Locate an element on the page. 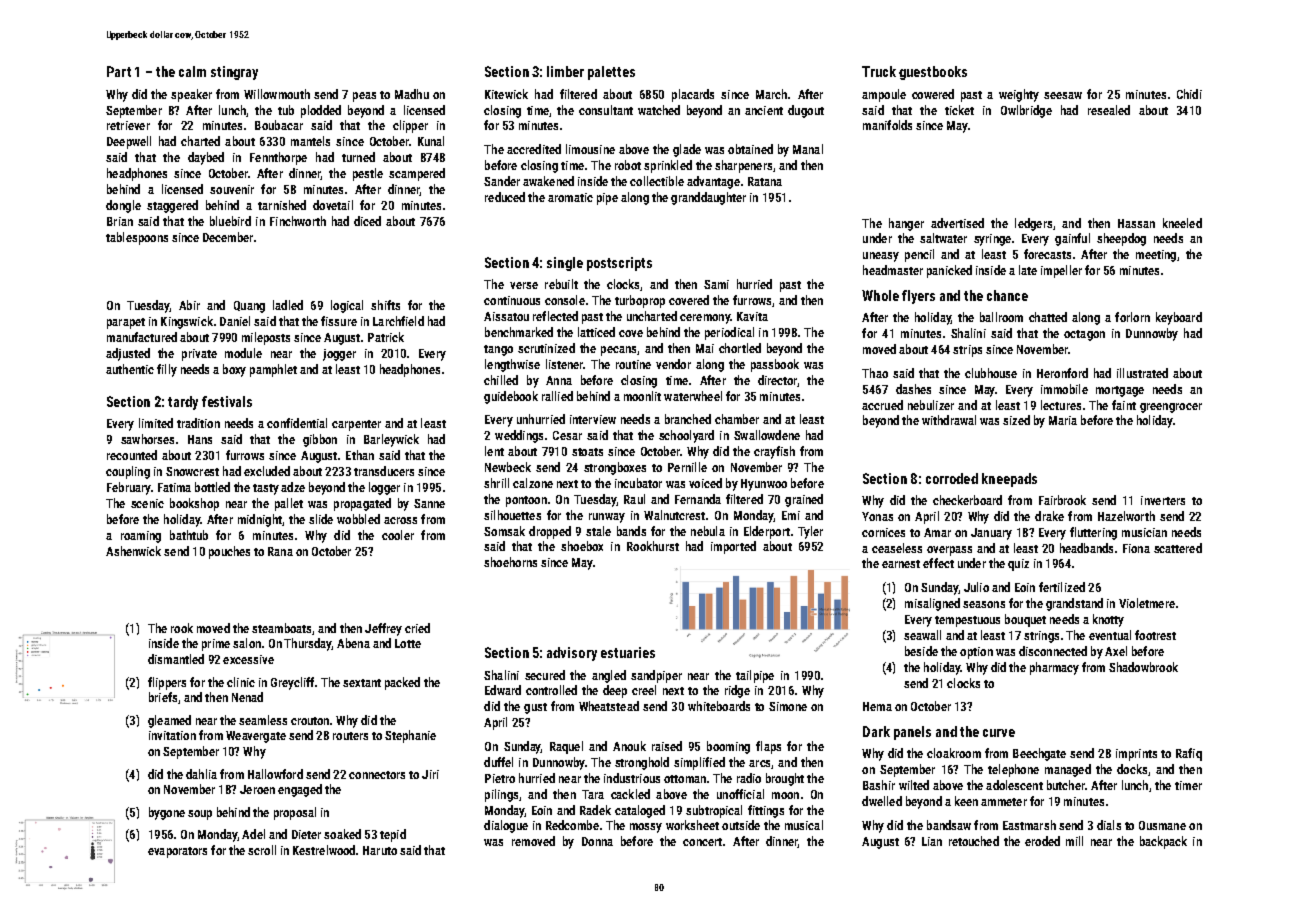 The image size is (1308, 924). chatted is located at coordinates (1048, 317).
